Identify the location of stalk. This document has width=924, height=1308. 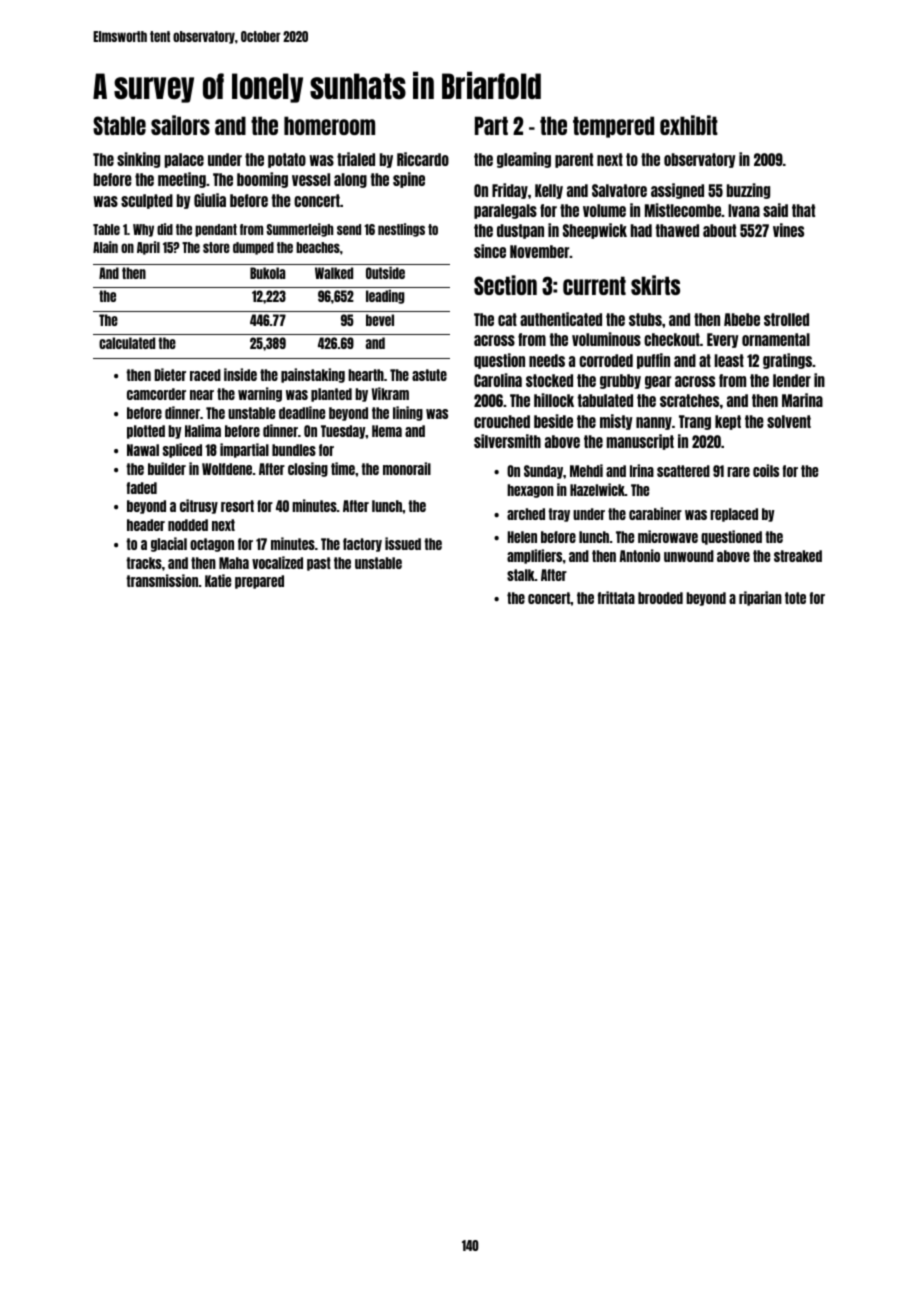
(521, 575).
